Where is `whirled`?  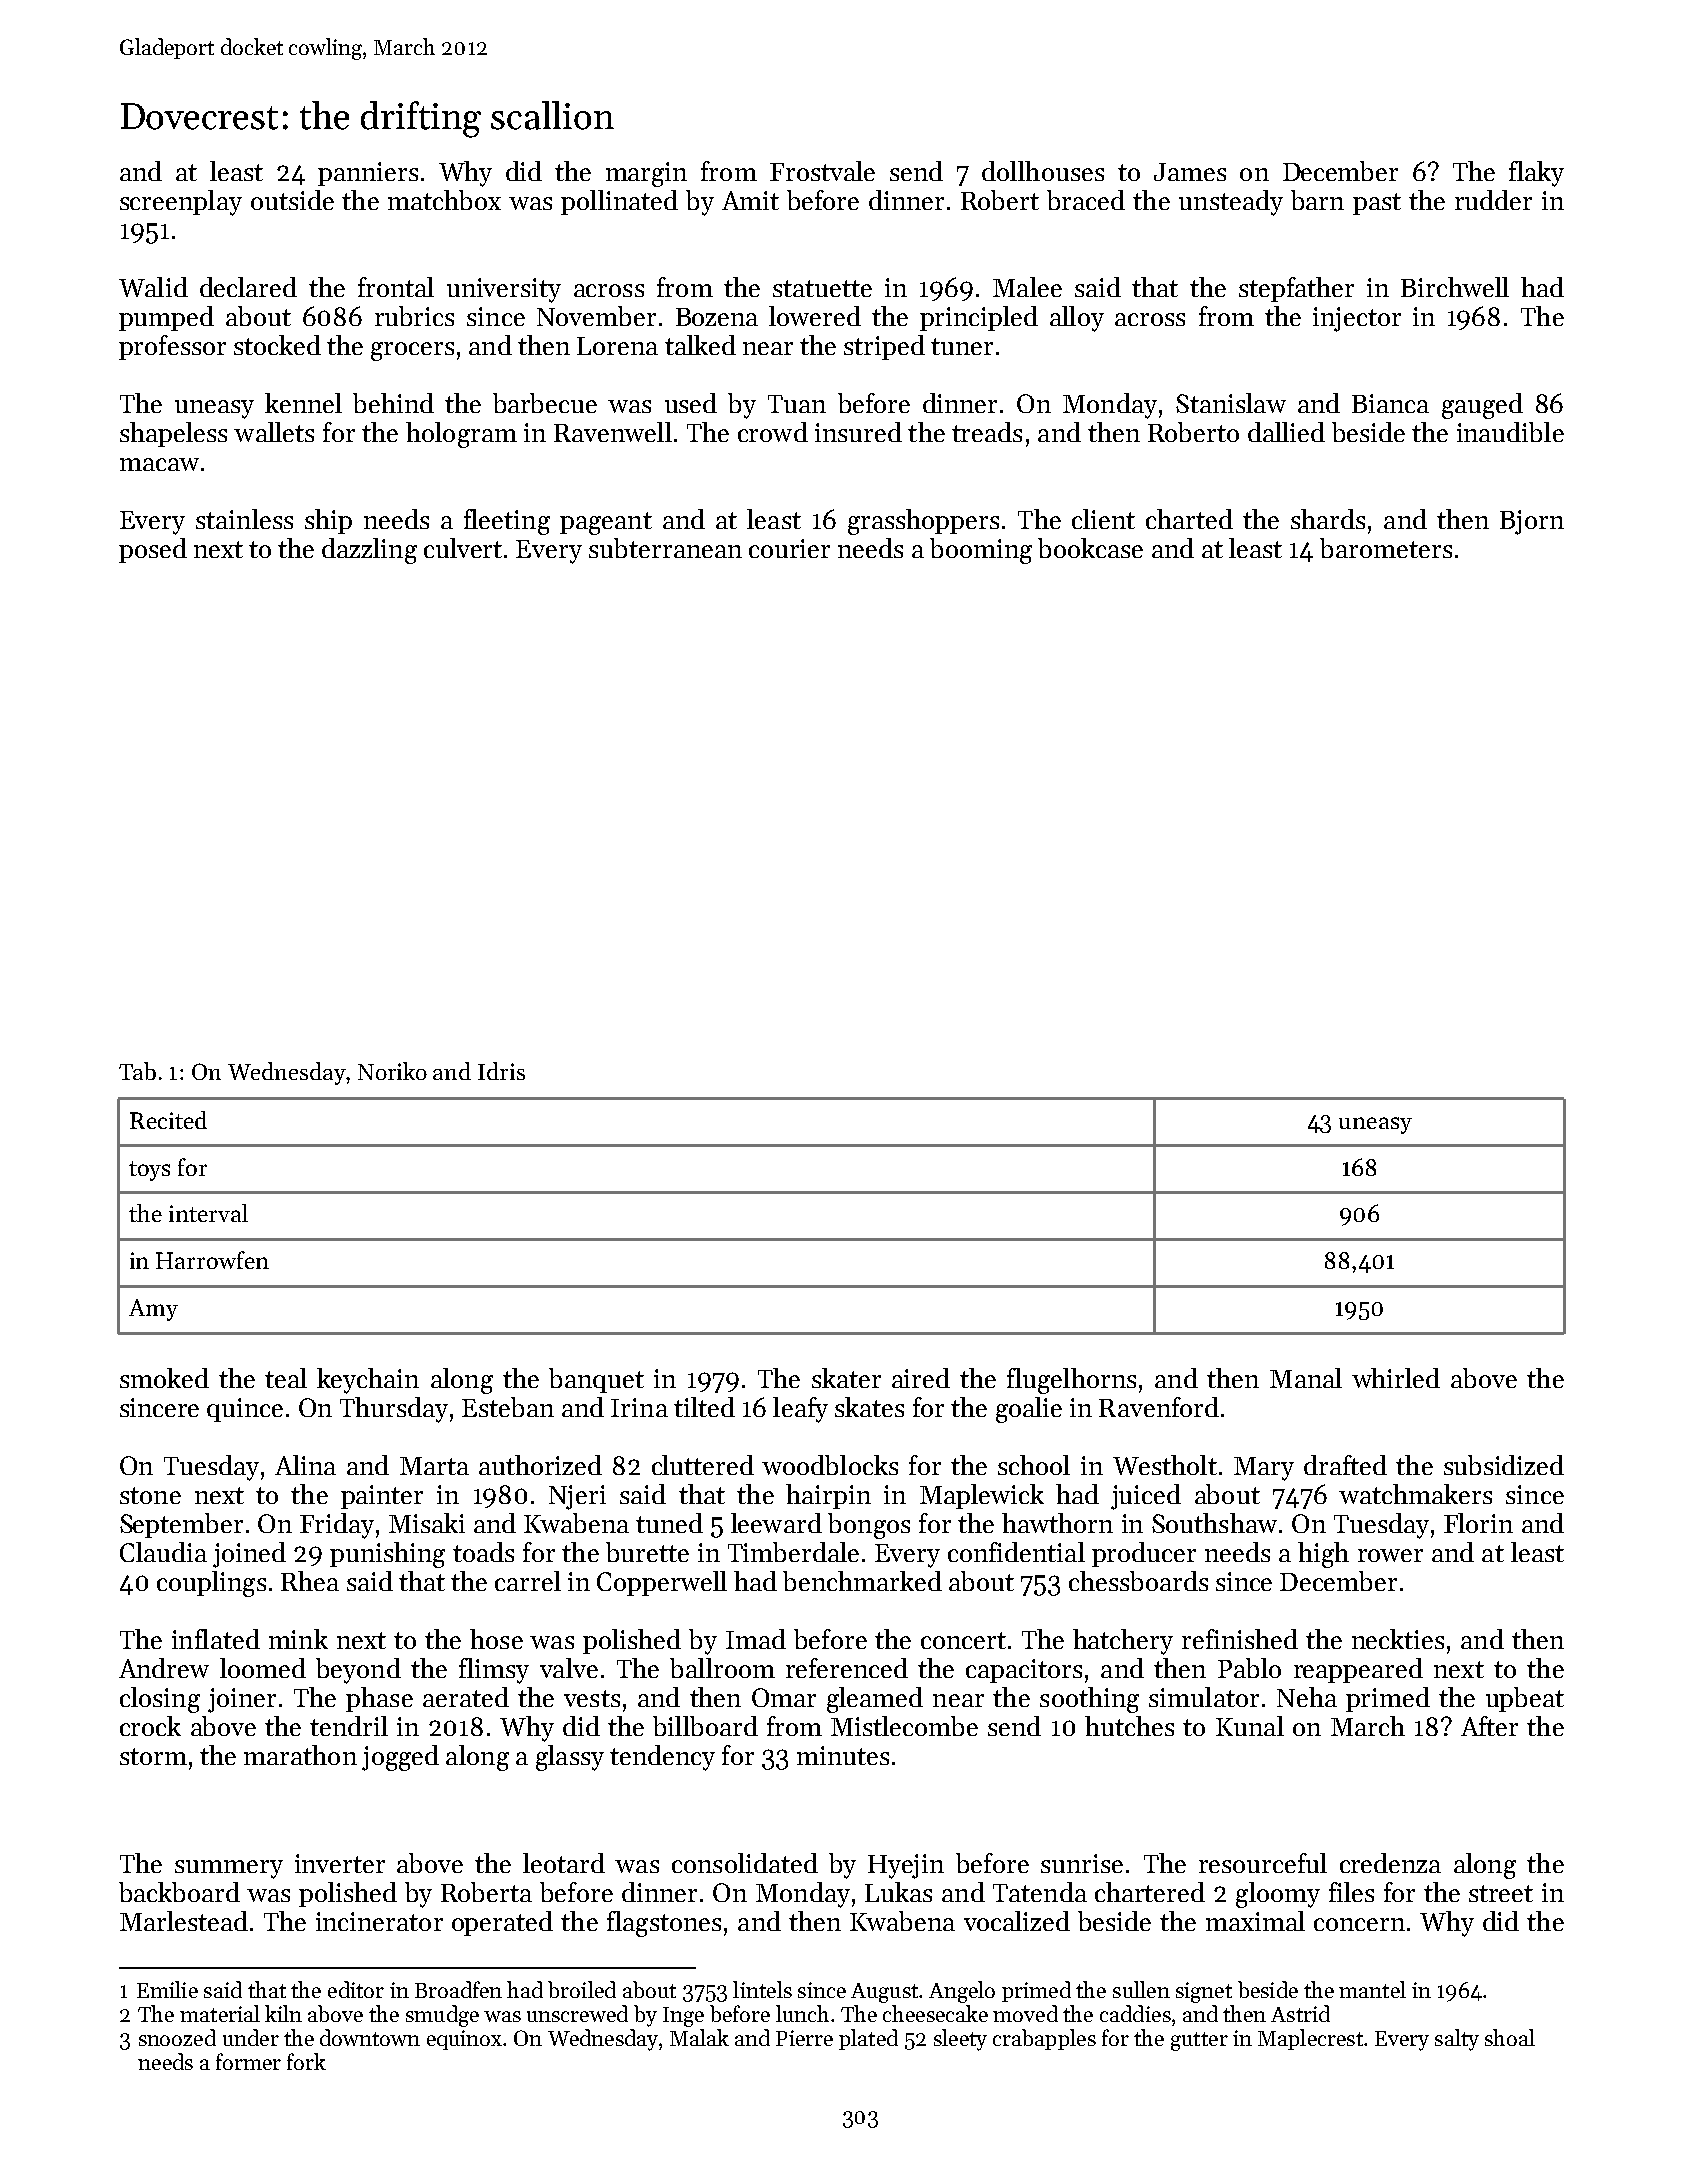
whirled is located at coordinates (1396, 1378).
